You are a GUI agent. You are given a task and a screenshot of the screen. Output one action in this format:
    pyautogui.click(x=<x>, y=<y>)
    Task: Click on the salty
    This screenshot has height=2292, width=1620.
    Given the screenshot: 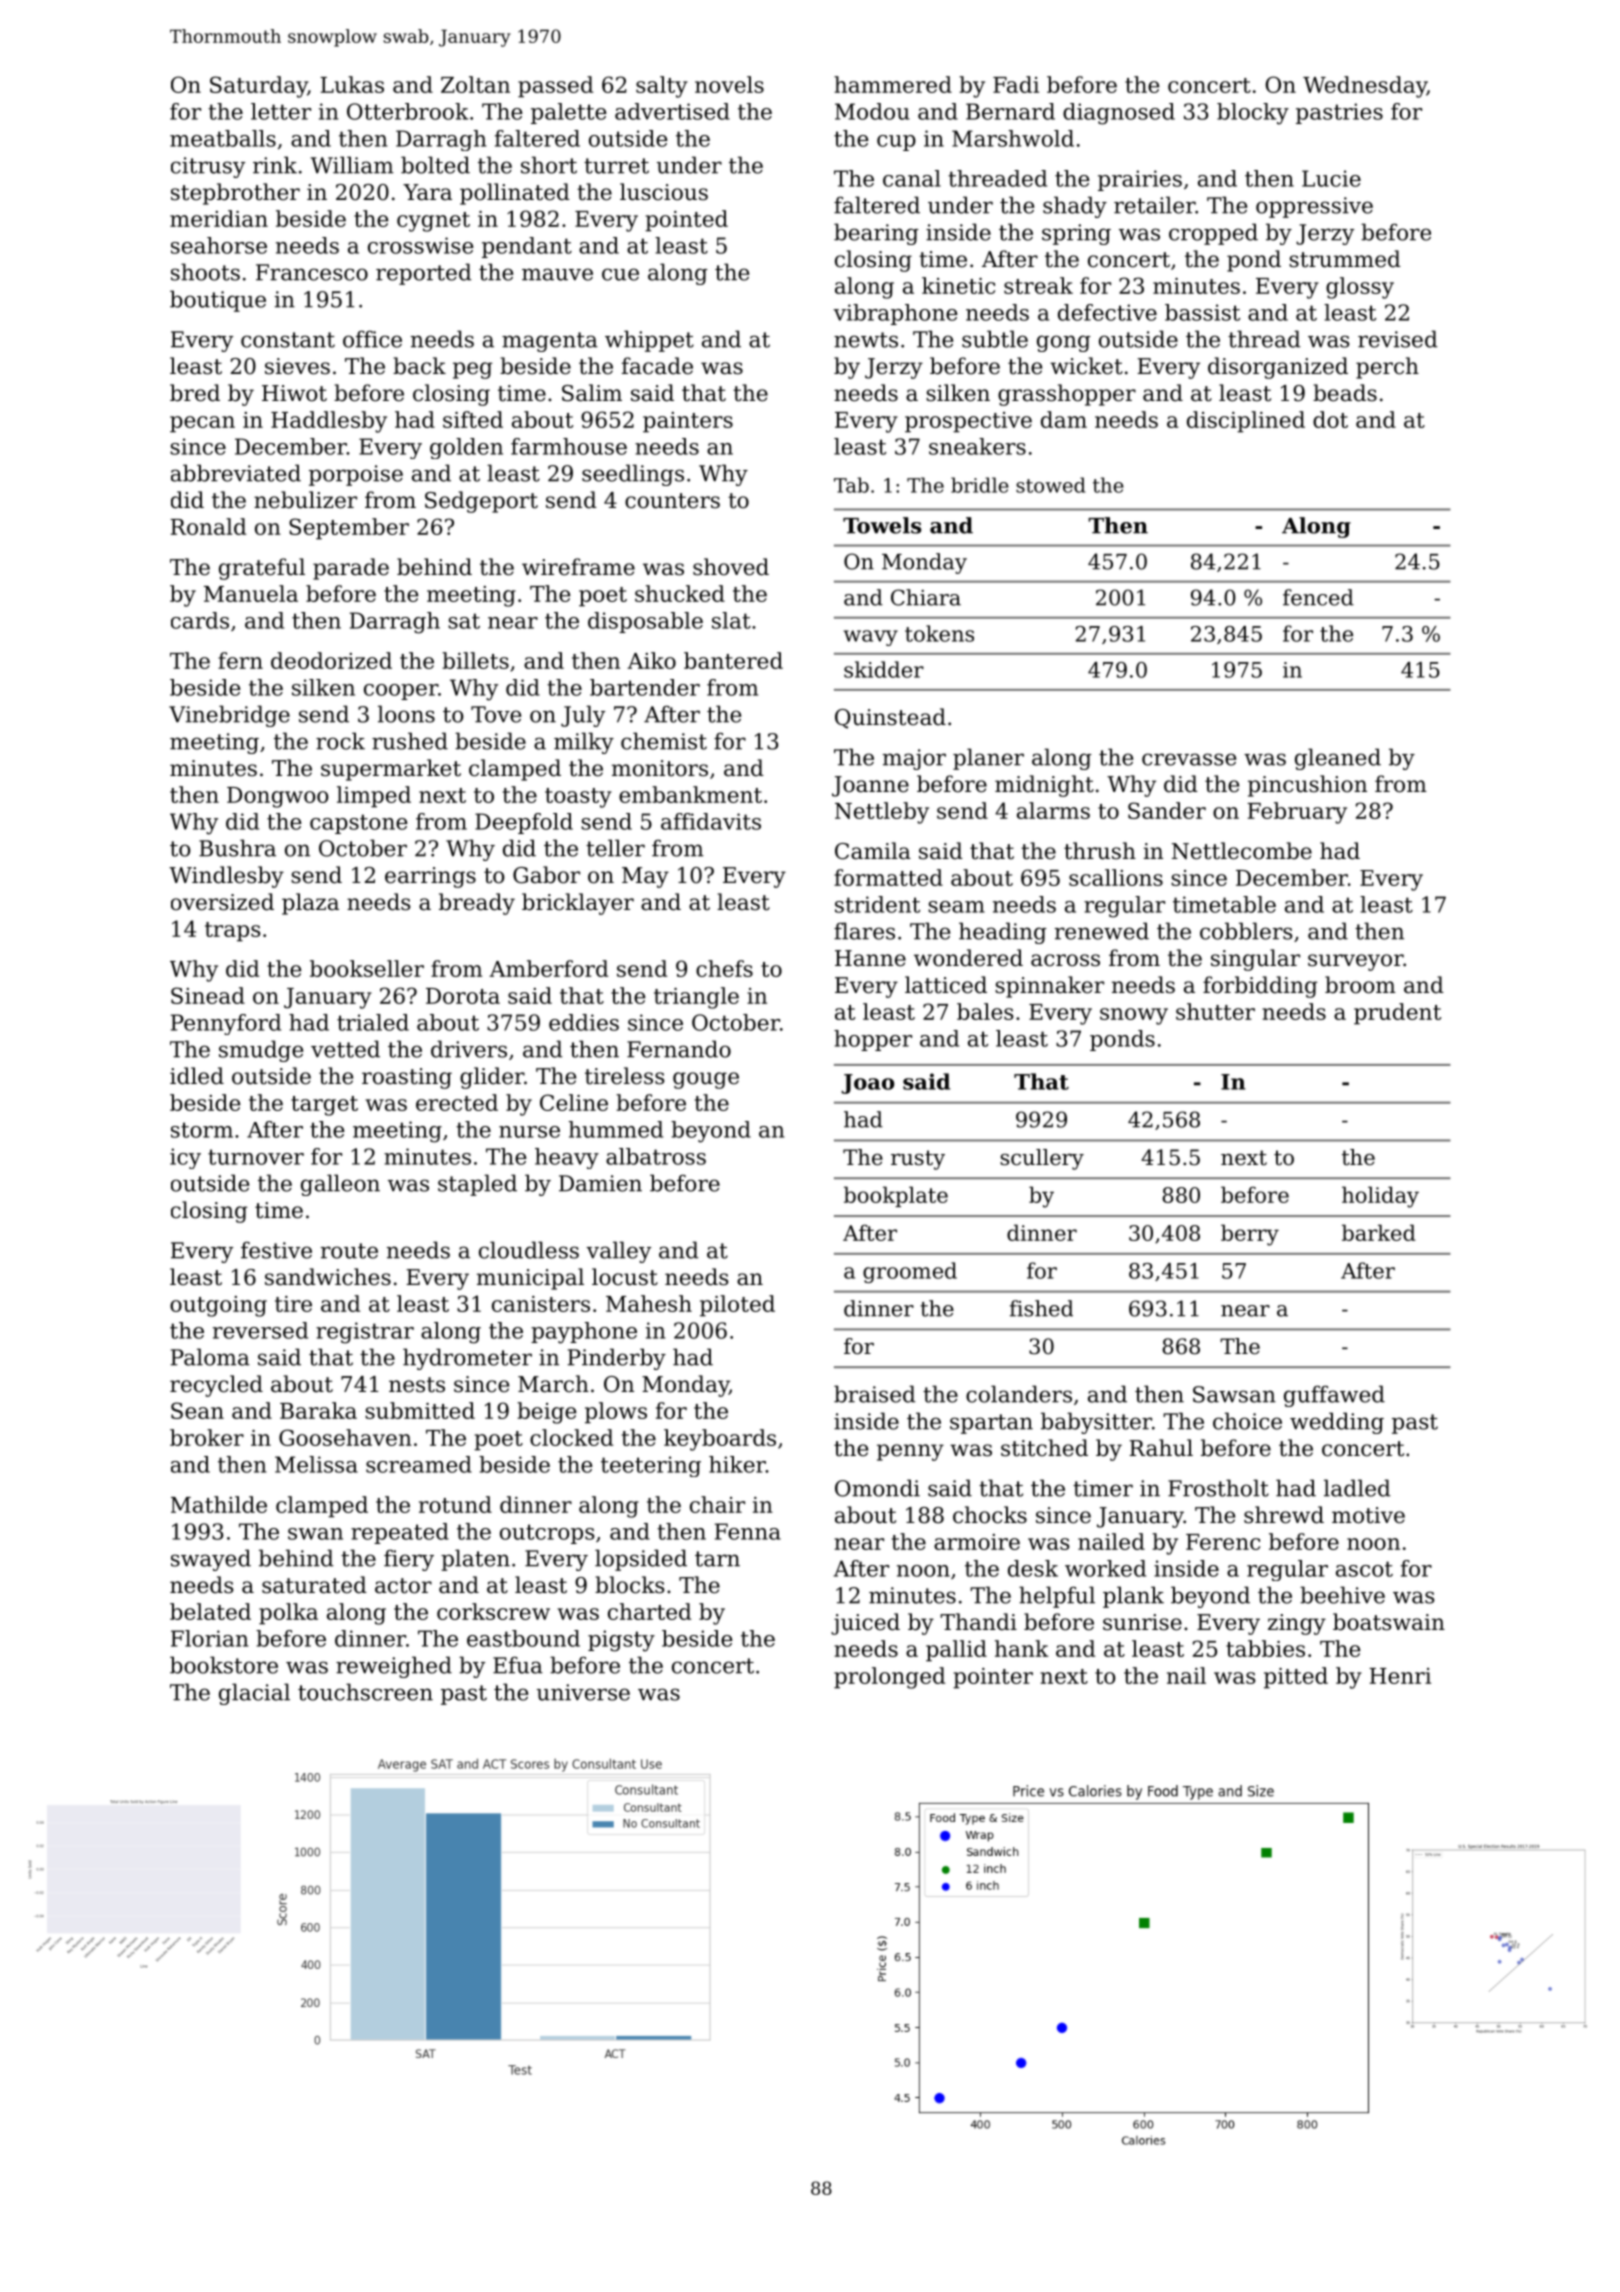 What is the action you would take?
    pyautogui.click(x=662, y=87)
